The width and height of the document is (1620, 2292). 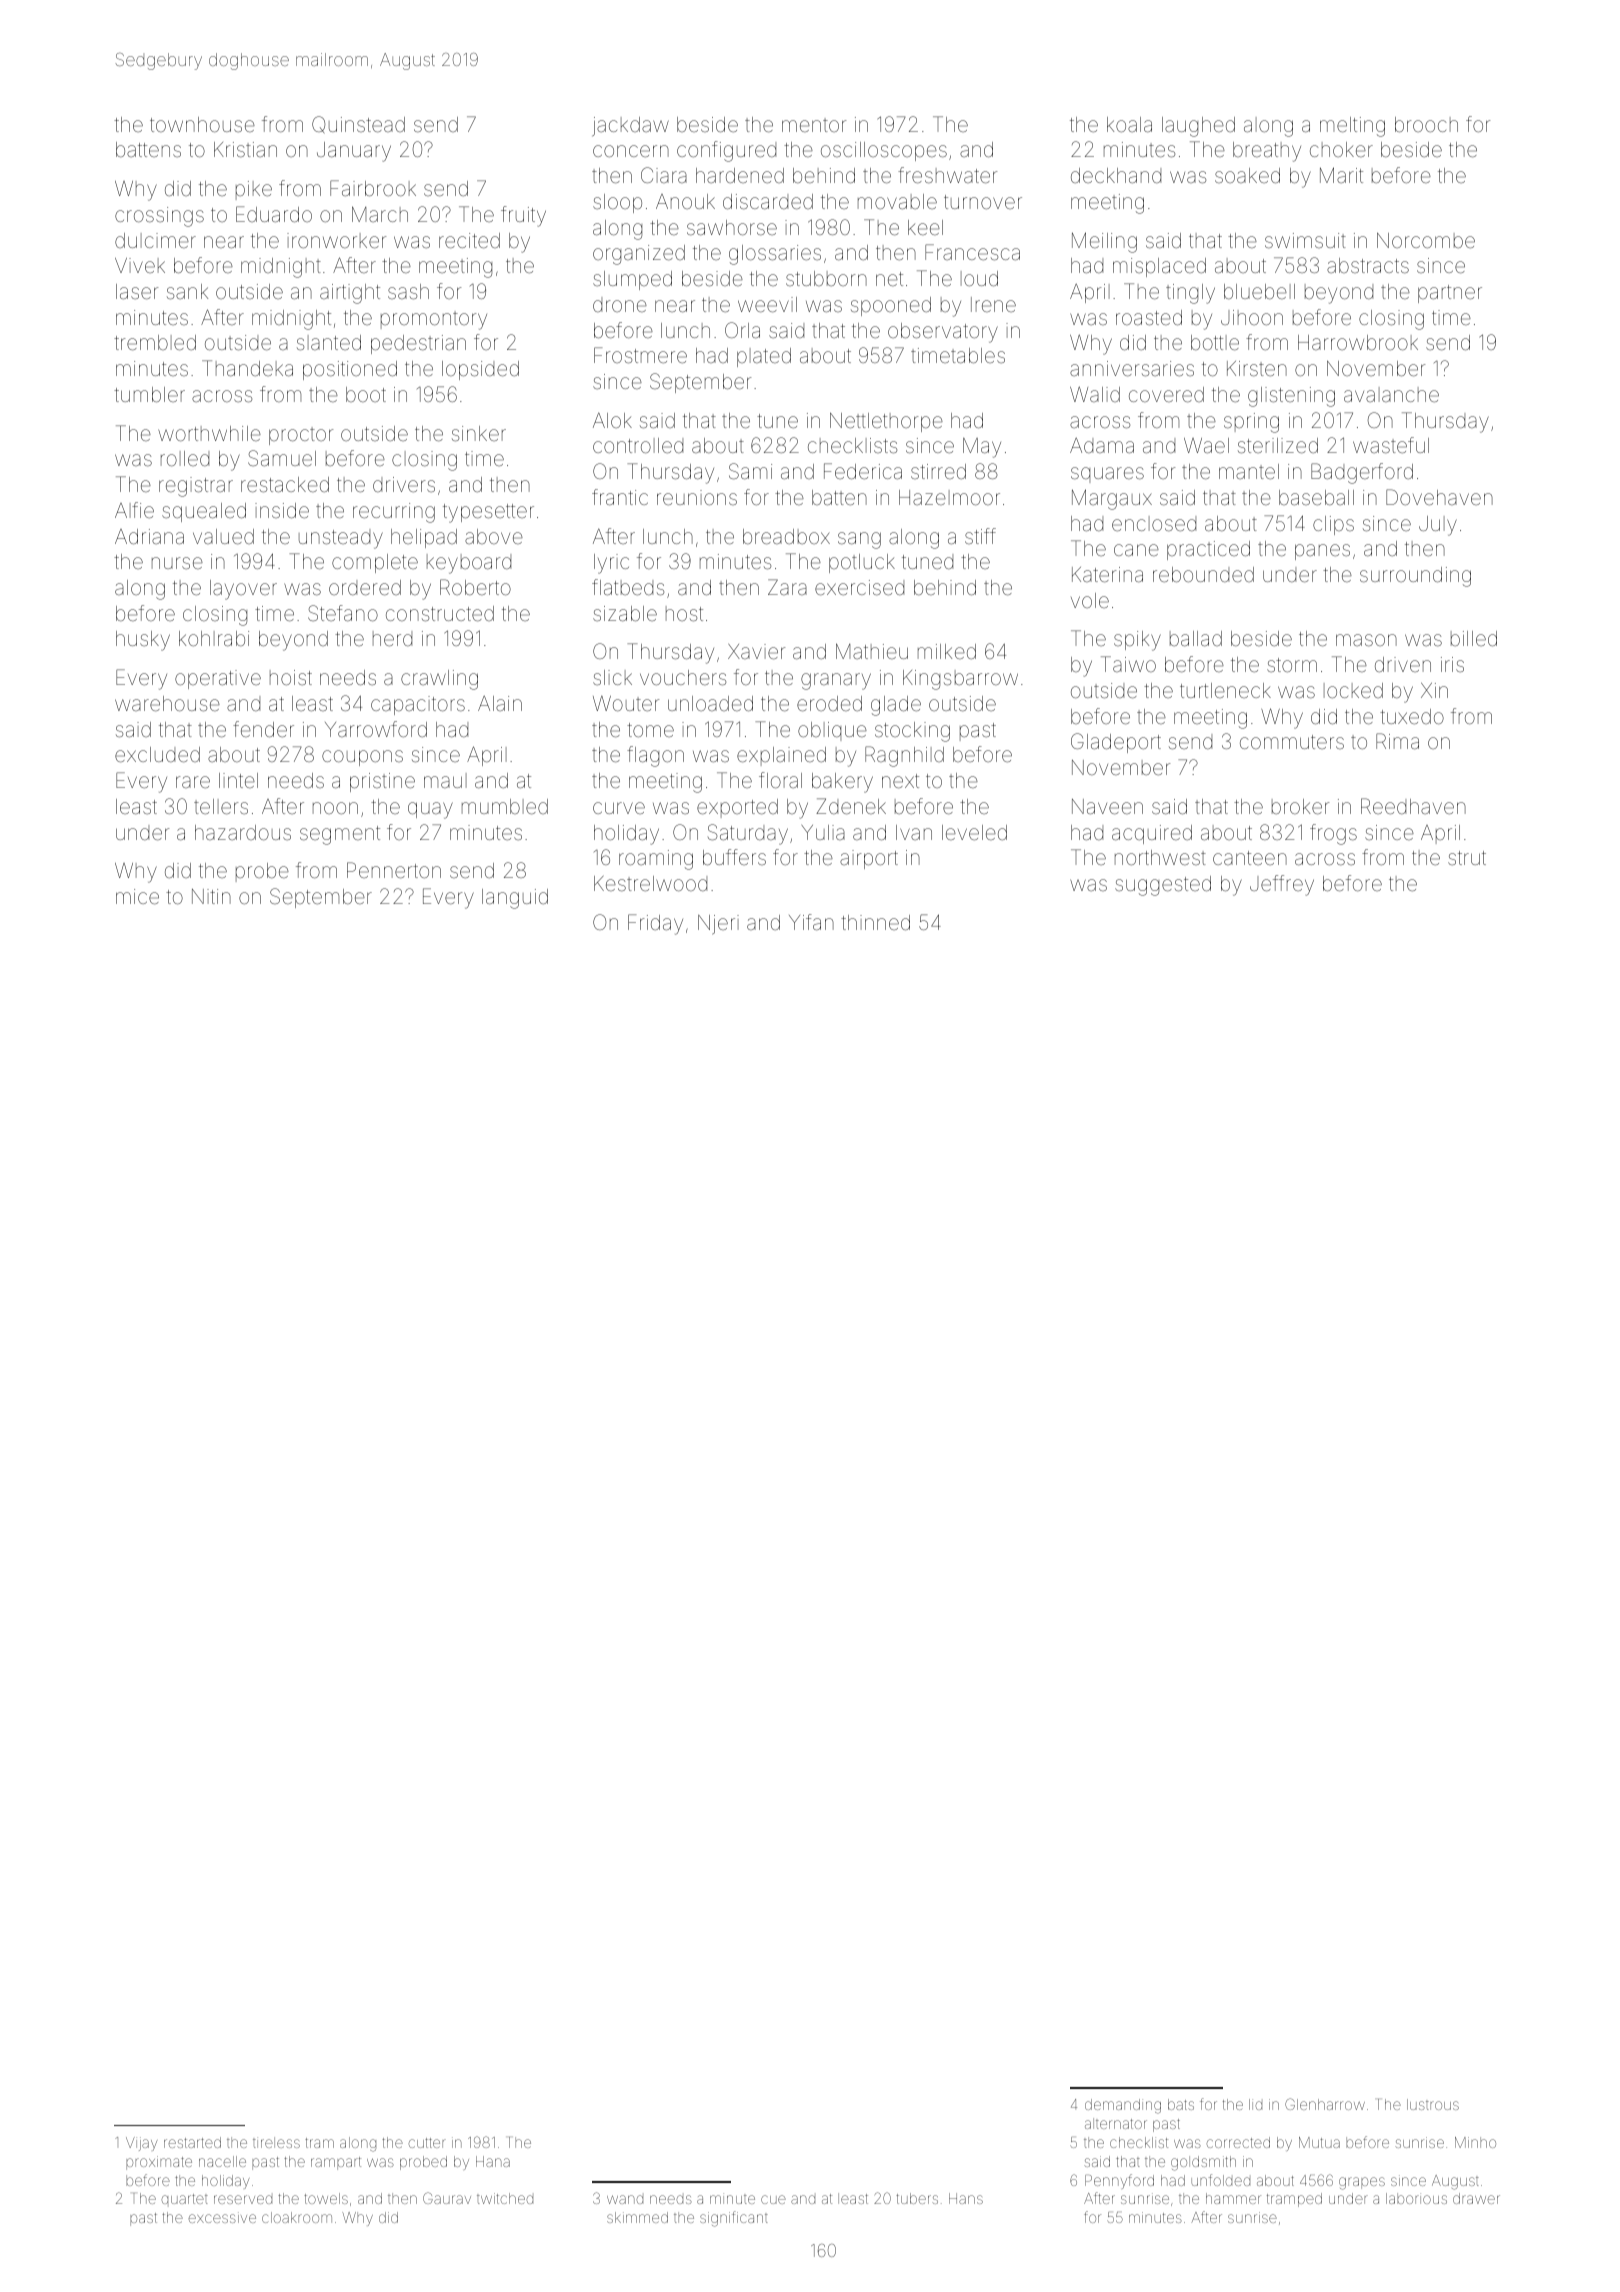 I want to click on cutter, so click(x=427, y=2143).
